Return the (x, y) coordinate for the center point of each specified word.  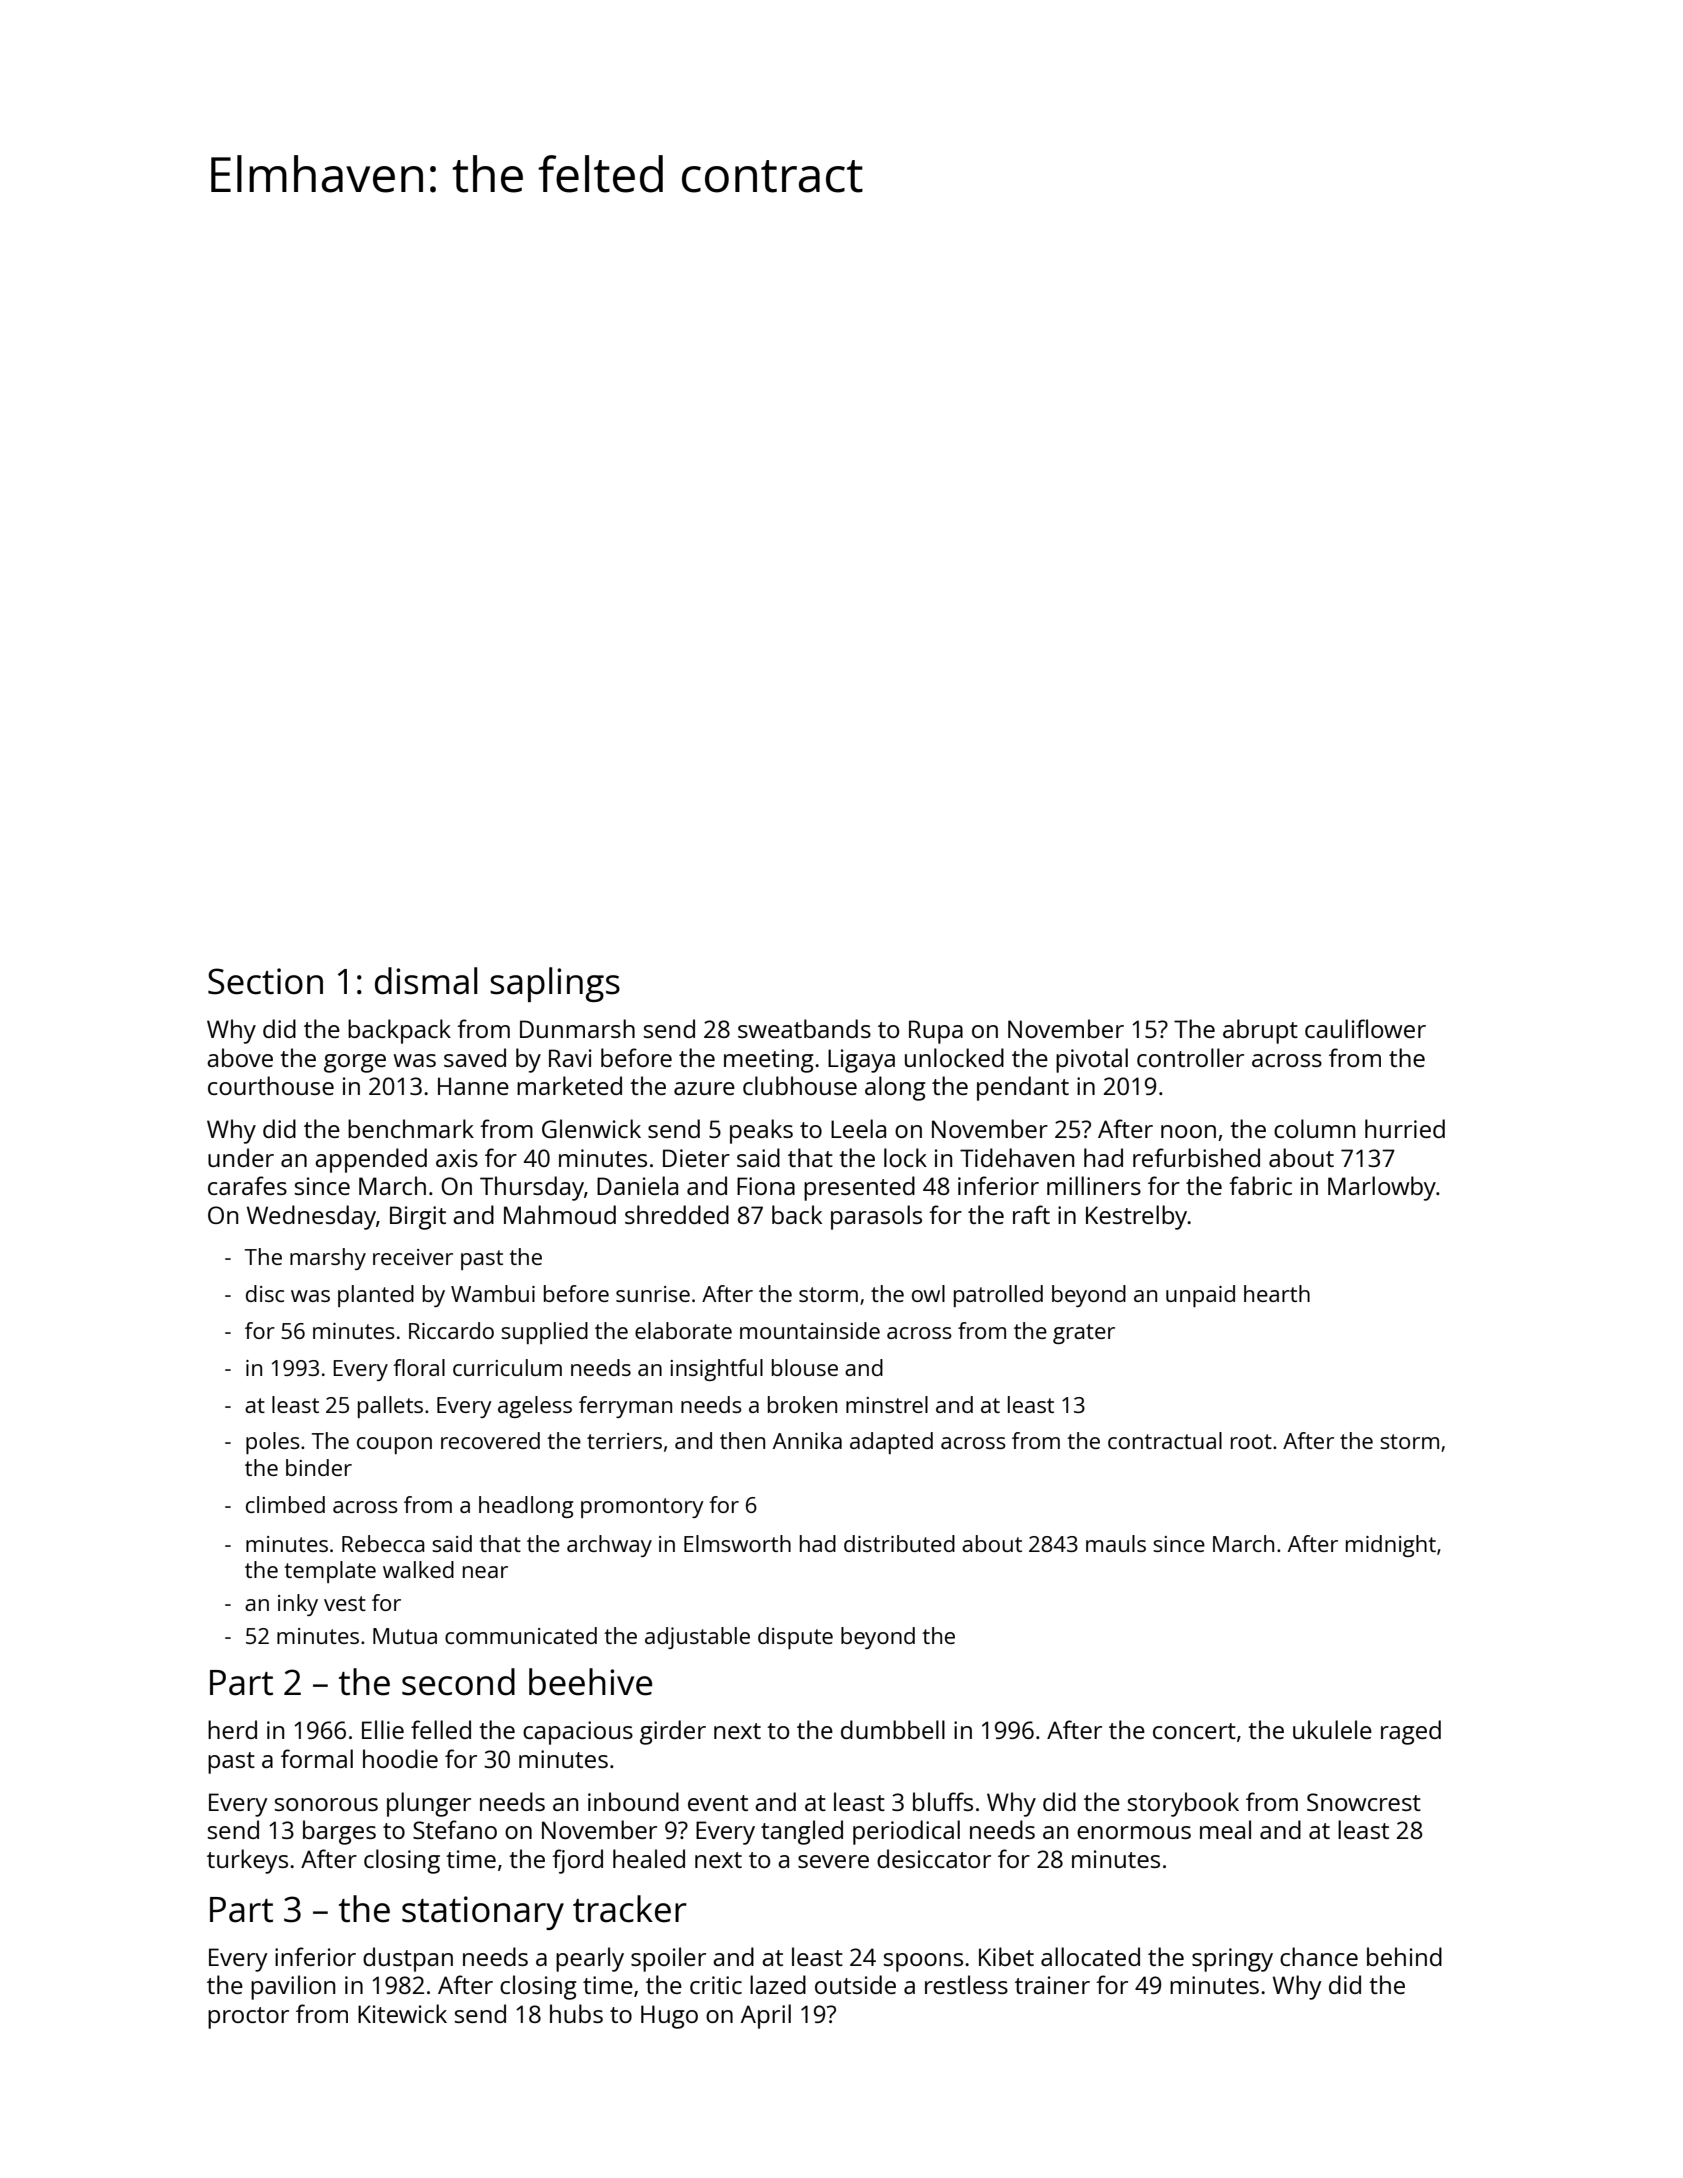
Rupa (936, 1032)
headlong (526, 1507)
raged (1411, 1732)
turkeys (247, 1861)
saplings (555, 984)
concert (1194, 1731)
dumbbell (893, 1729)
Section (265, 981)
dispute (795, 1638)
